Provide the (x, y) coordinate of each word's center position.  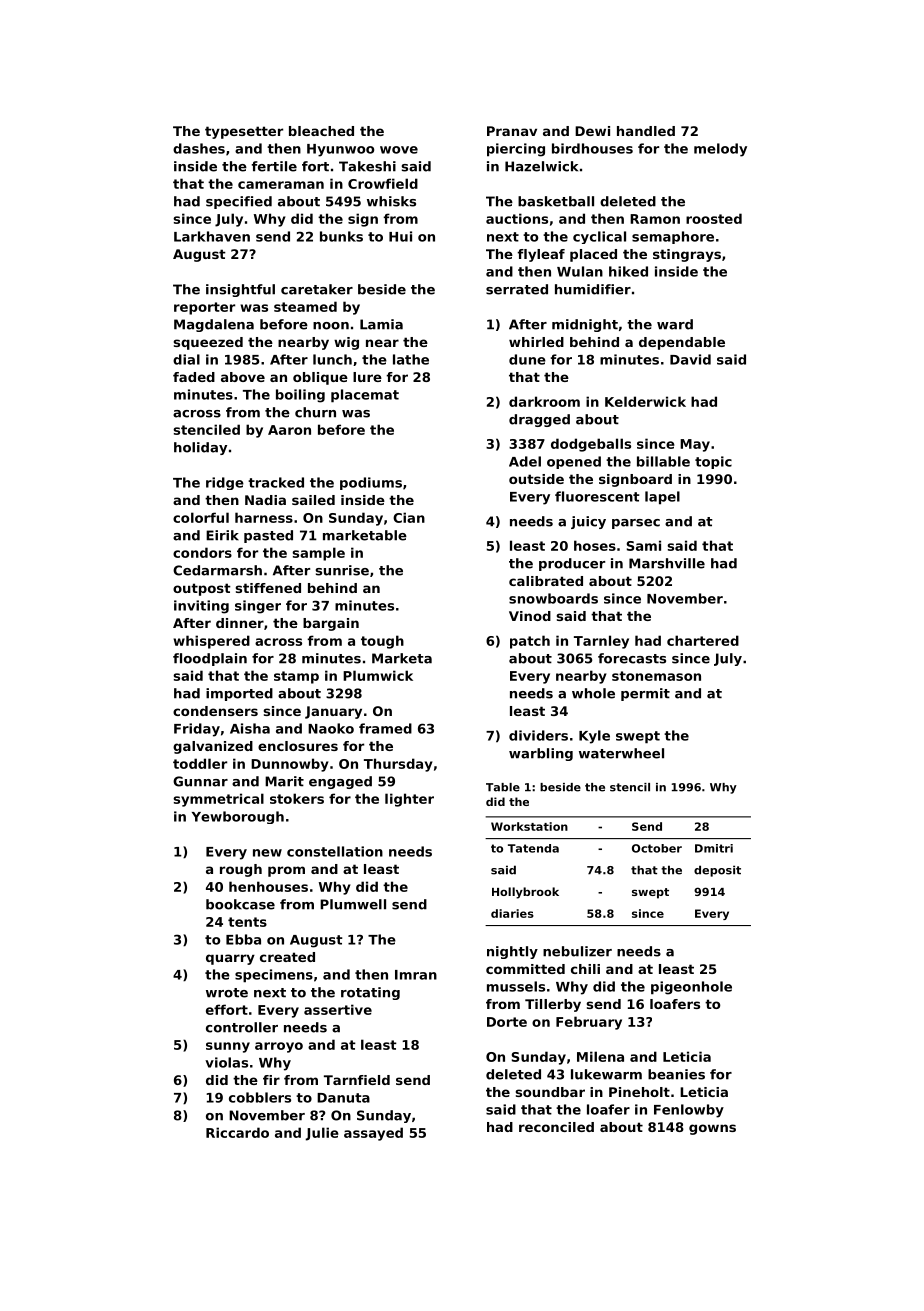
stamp (296, 677)
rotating (370, 993)
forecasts (632, 658)
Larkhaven (212, 236)
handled (646, 131)
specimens (274, 976)
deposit (717, 871)
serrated (517, 289)
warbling (541, 754)
